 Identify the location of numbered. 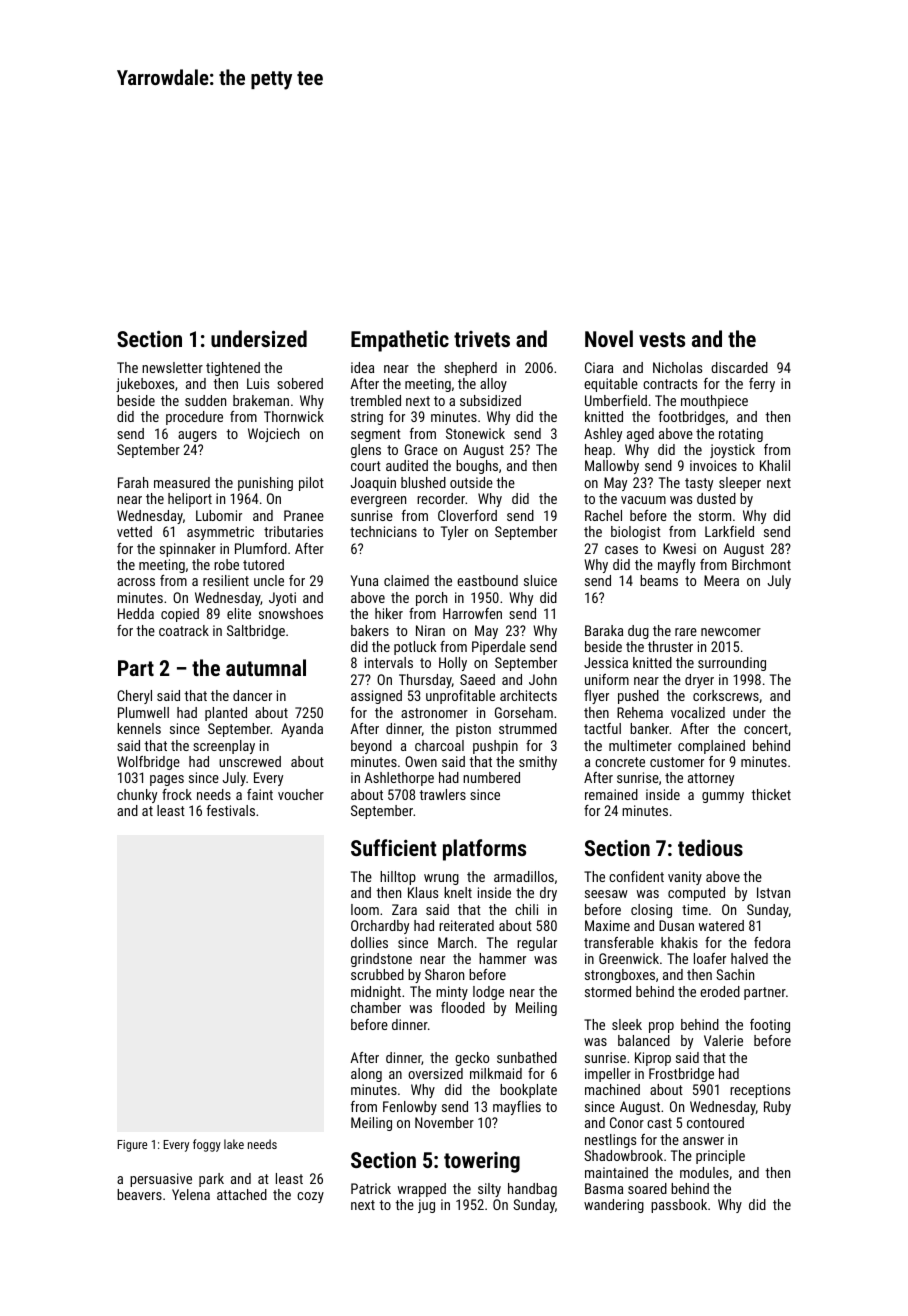
(491, 777).
